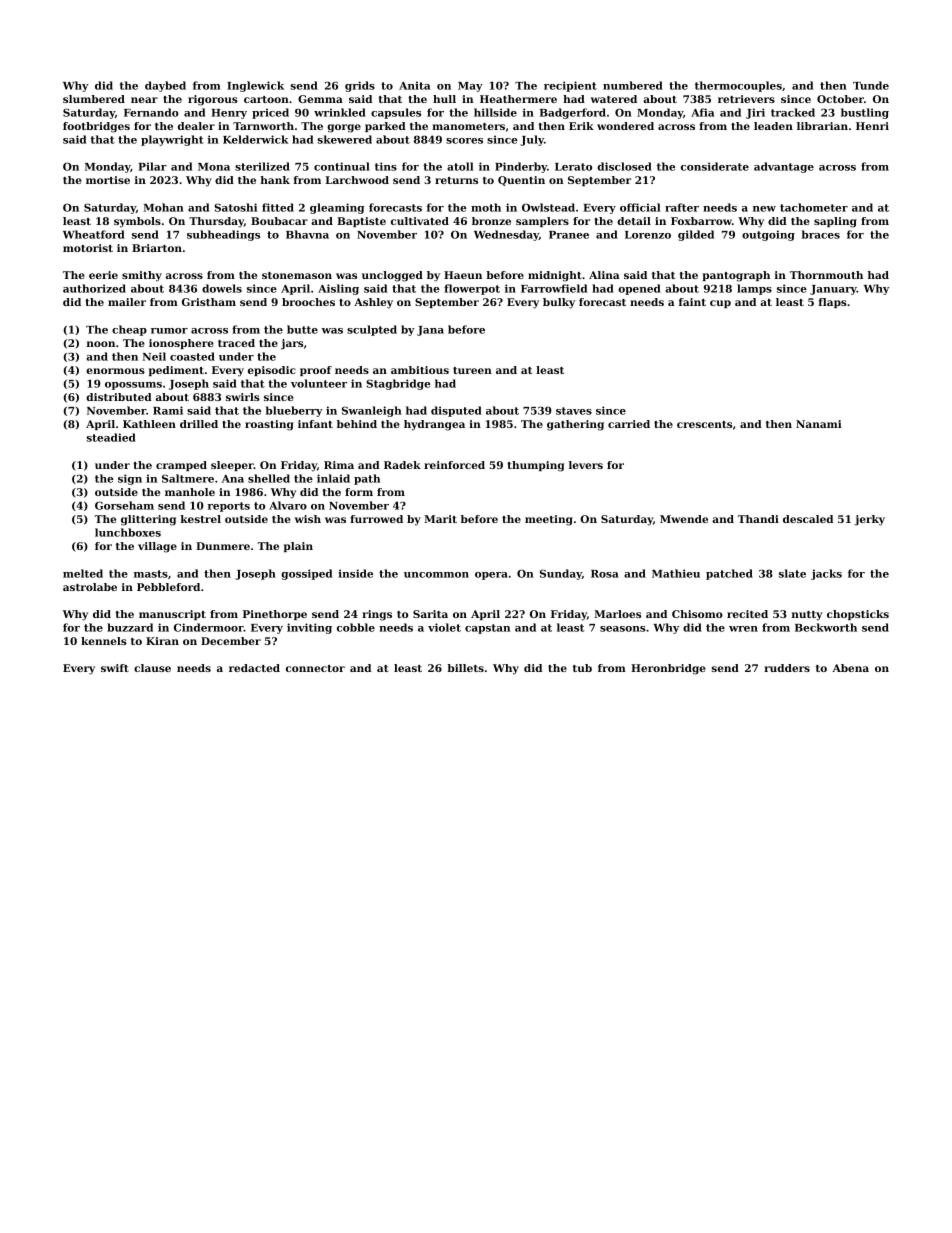  I want to click on flaps, so click(833, 303).
